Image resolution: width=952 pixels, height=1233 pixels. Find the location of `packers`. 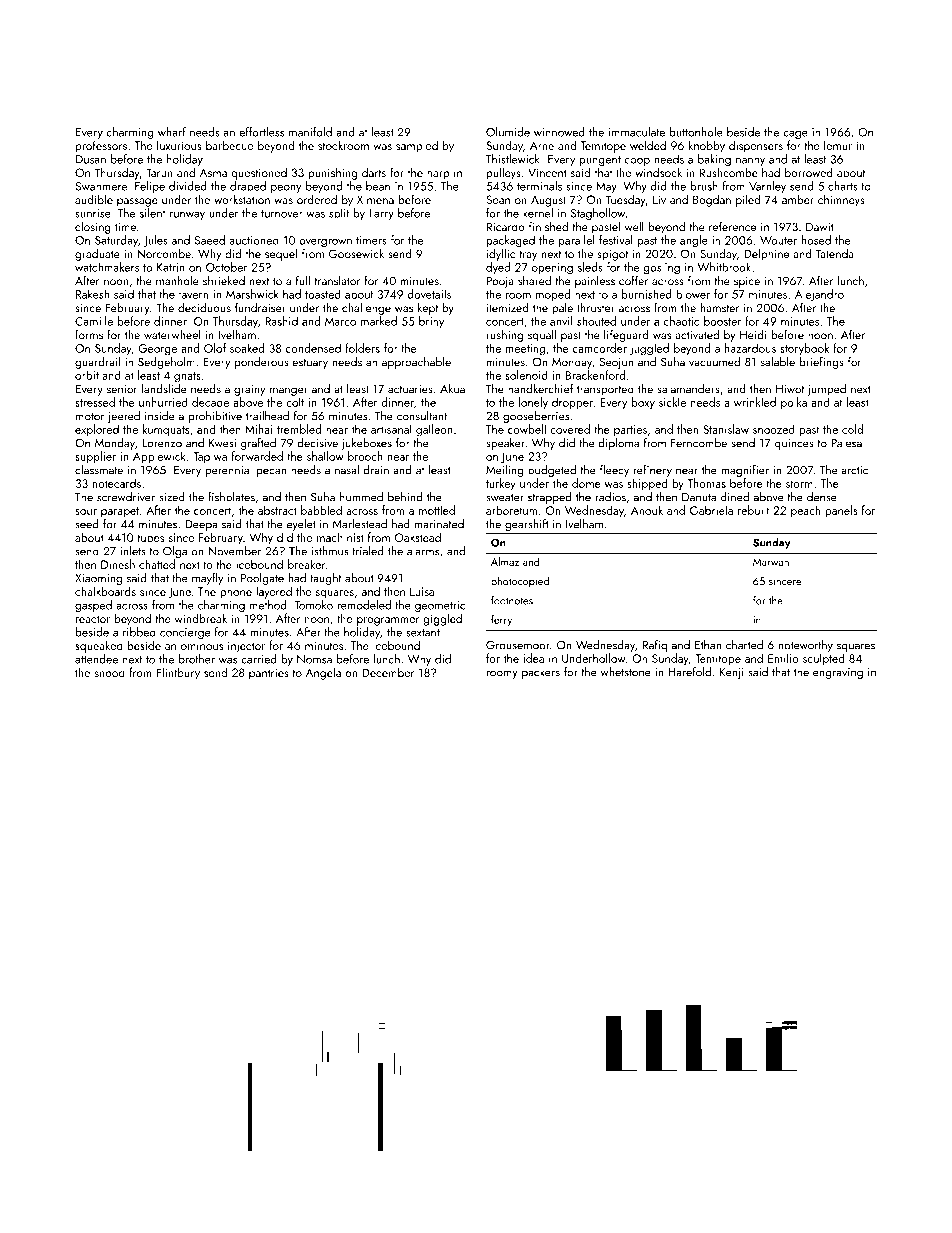

packers is located at coordinates (541, 673).
